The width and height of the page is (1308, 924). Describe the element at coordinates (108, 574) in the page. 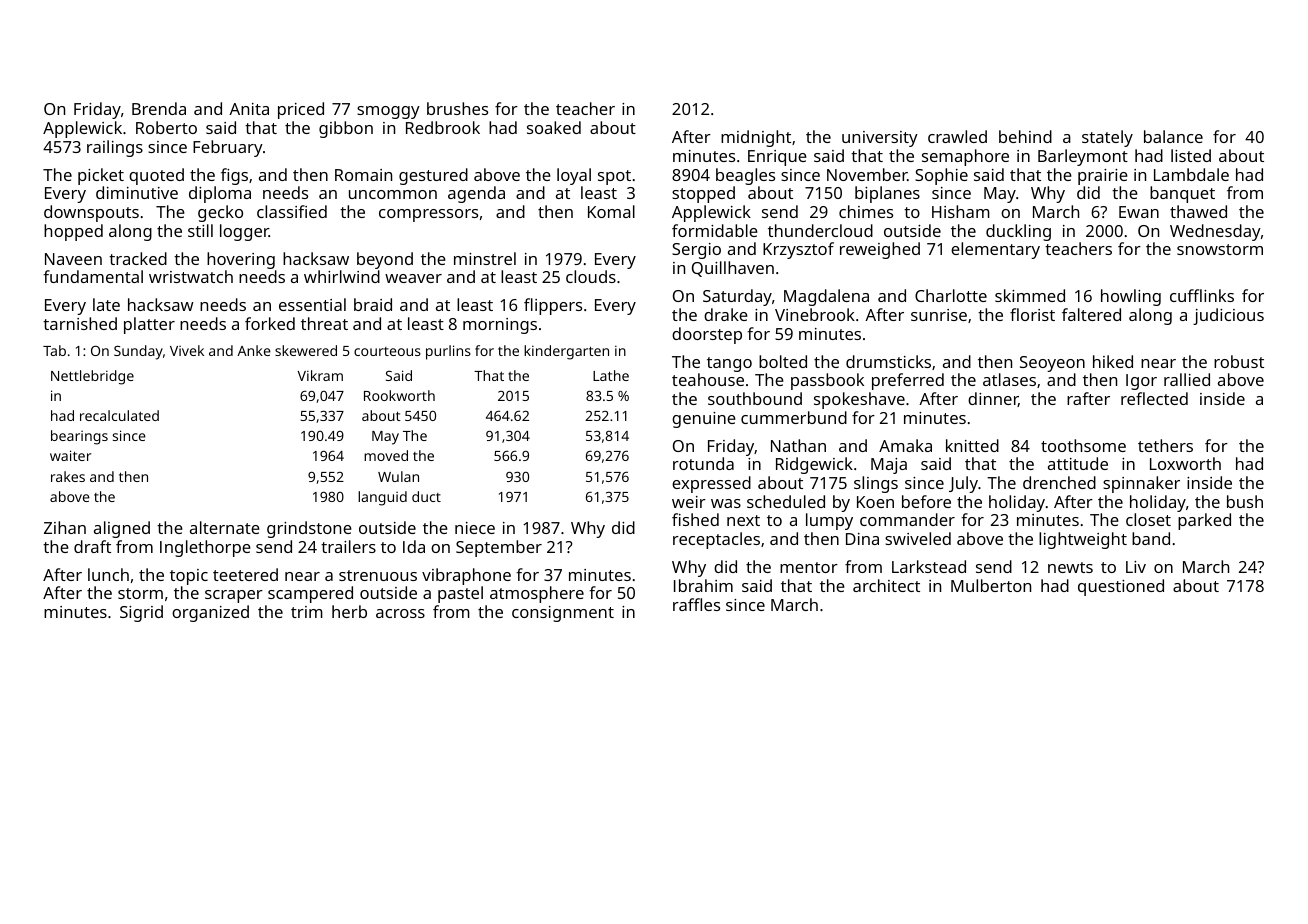

I see `lunch` at that location.
